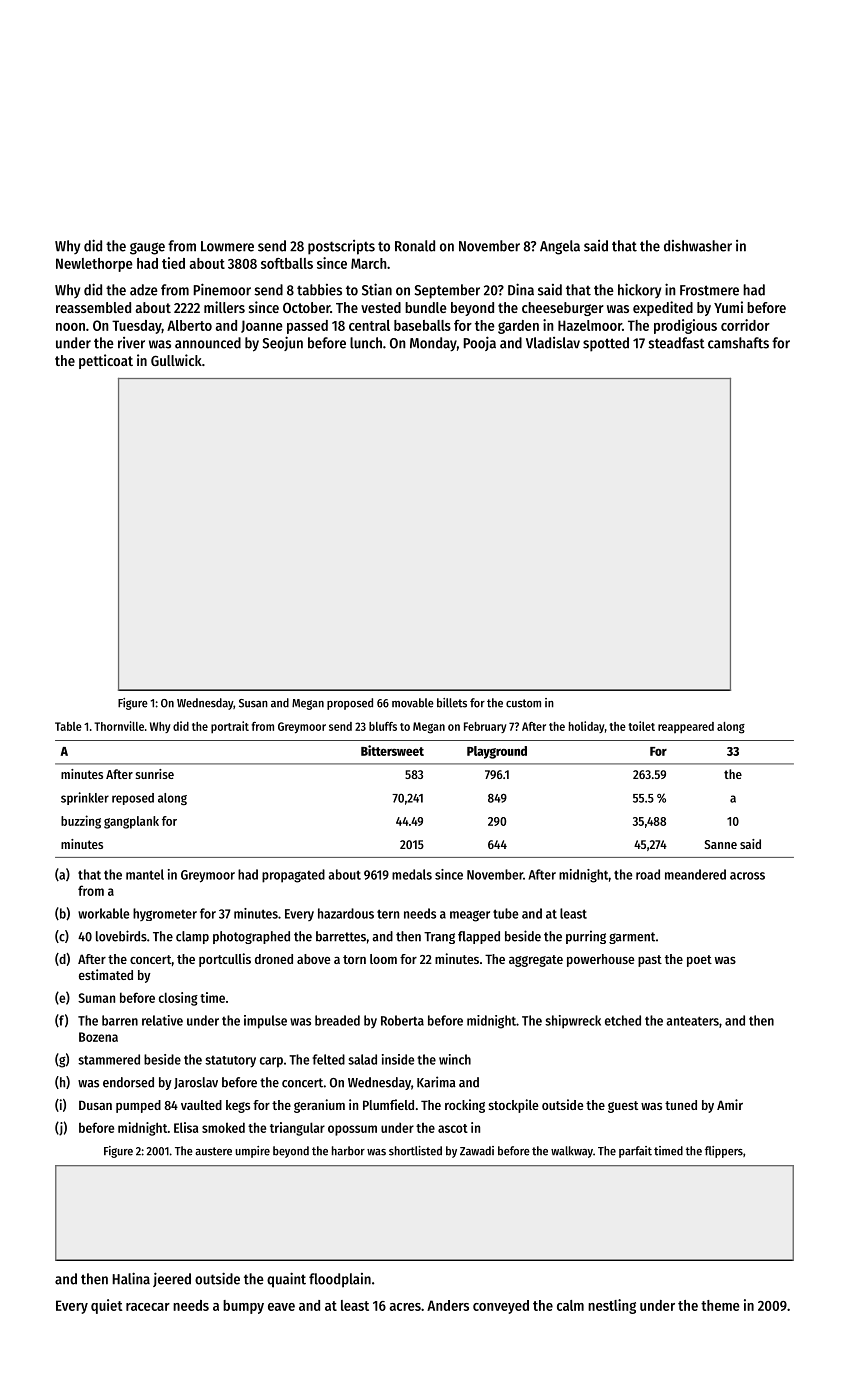 This document has width=849, height=1400. Describe the element at coordinates (106, 361) in the document. I see `petticoat` at that location.
